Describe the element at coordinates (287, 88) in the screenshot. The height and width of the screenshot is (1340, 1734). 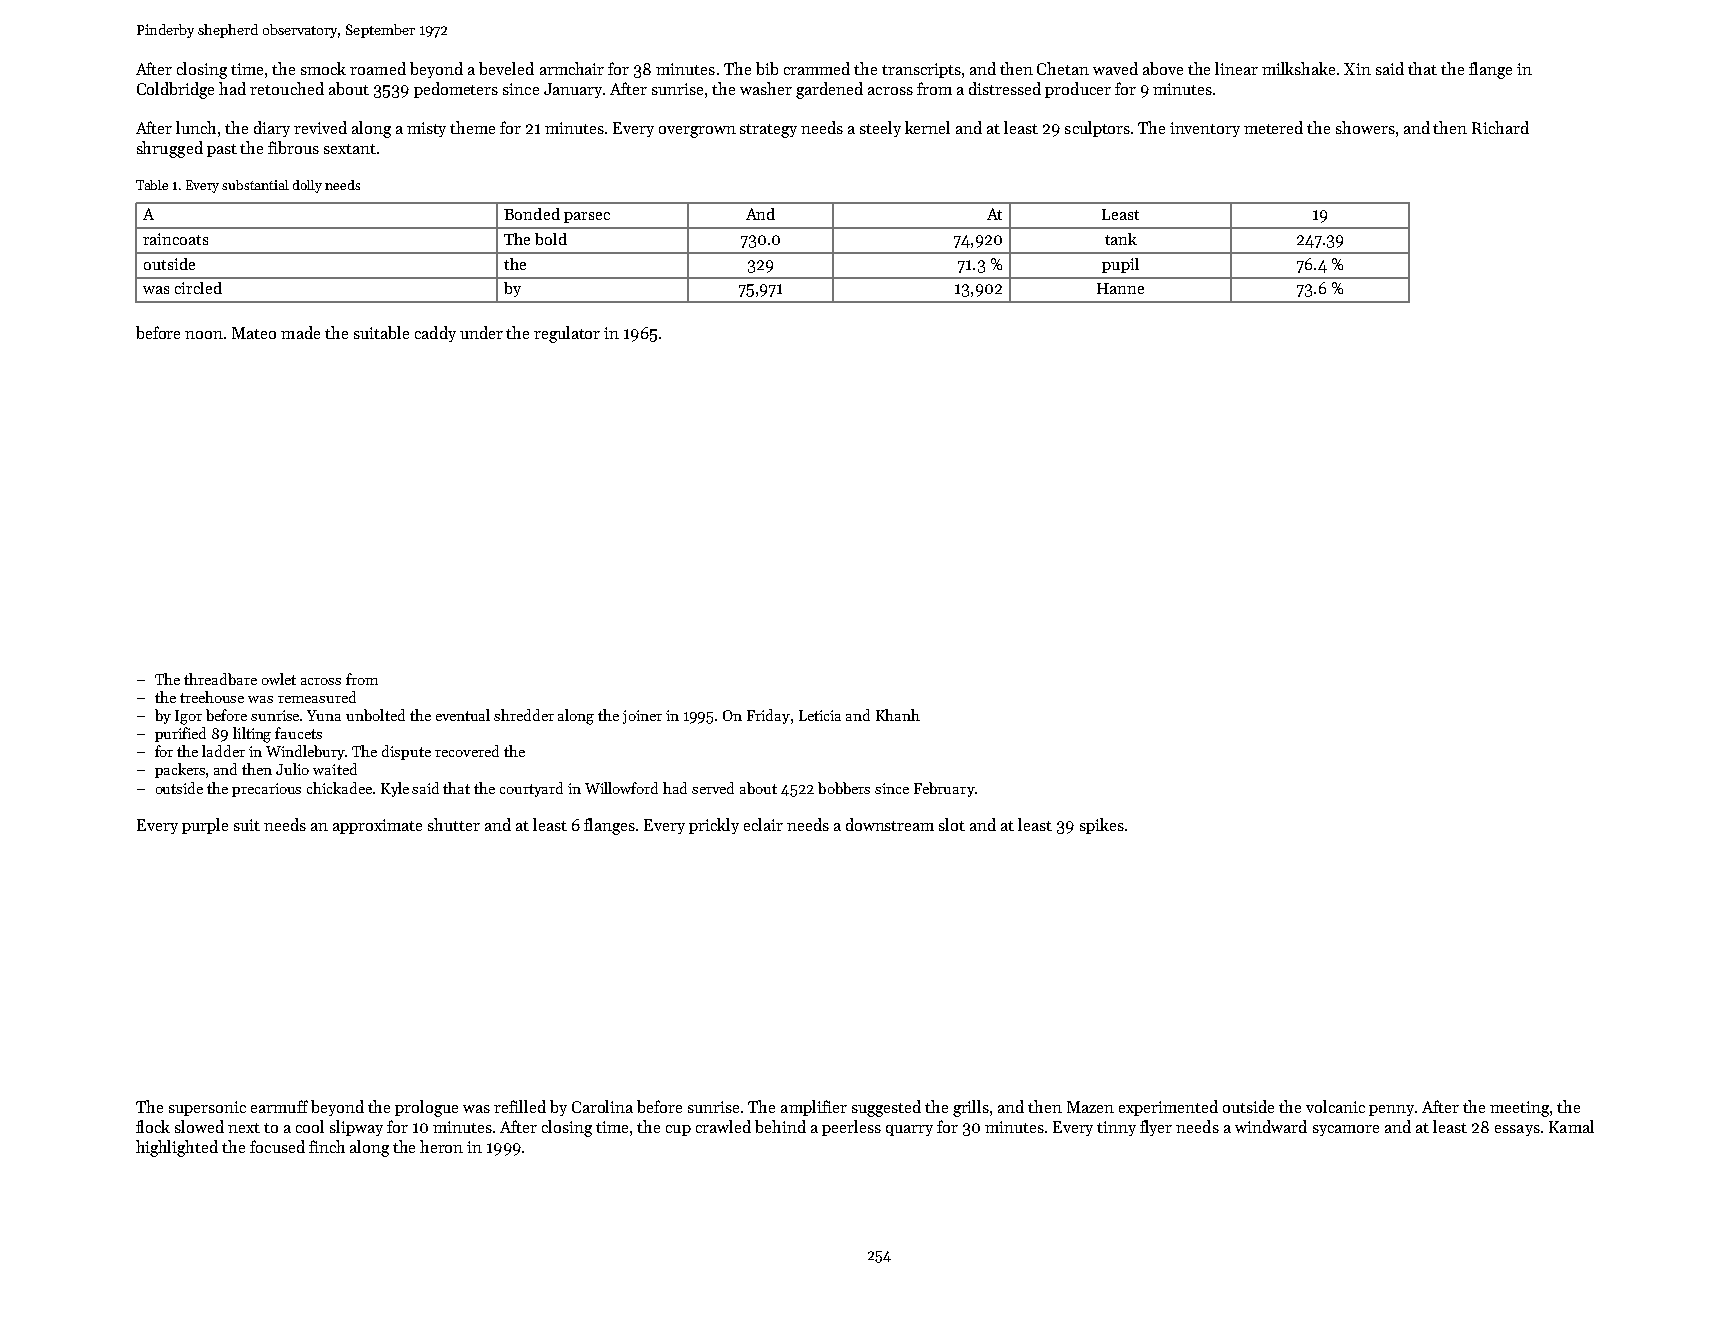
I see `retouched` at that location.
